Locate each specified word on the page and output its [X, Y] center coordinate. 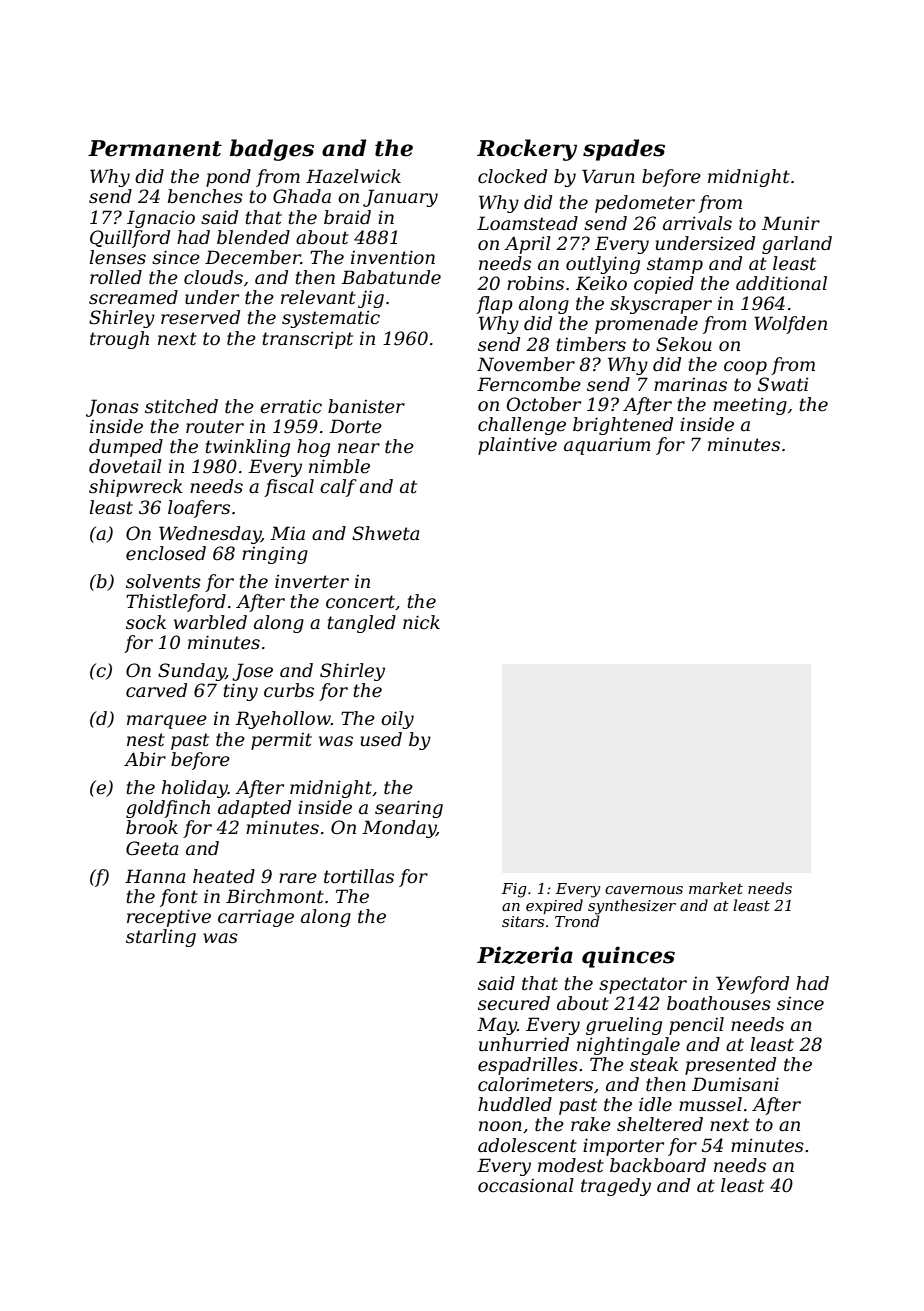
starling [161, 938]
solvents [163, 581]
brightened [623, 426]
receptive [169, 918]
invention [393, 257]
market [716, 888]
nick [421, 622]
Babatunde [391, 277]
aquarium [607, 446]
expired [554, 906]
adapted [254, 809]
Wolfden [790, 325]
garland [797, 245]
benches [205, 196]
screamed [133, 297]
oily [397, 720]
